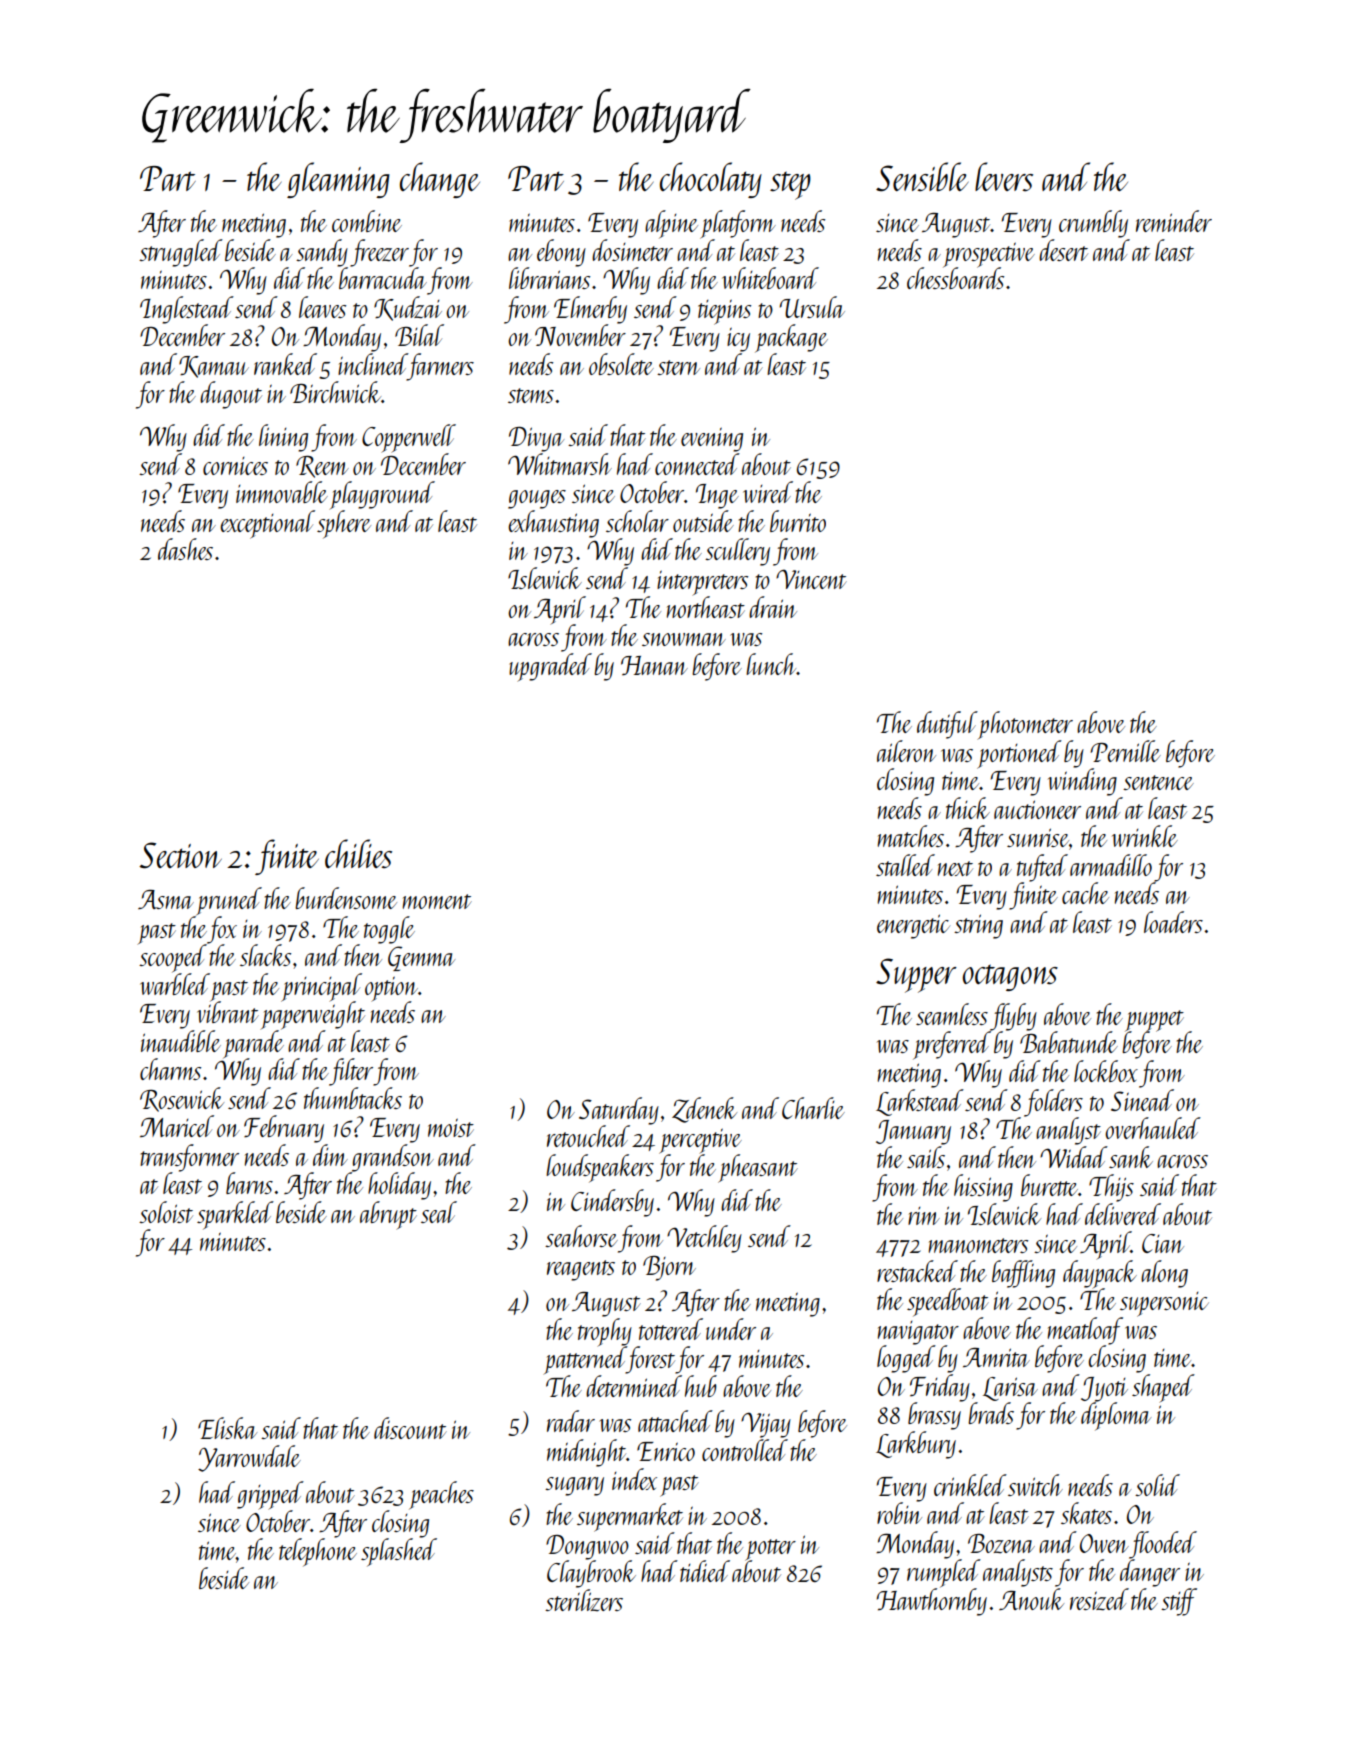 The image size is (1356, 1755). What do you see at coordinates (318, 1552) in the image?
I see `telephone` at bounding box center [318, 1552].
